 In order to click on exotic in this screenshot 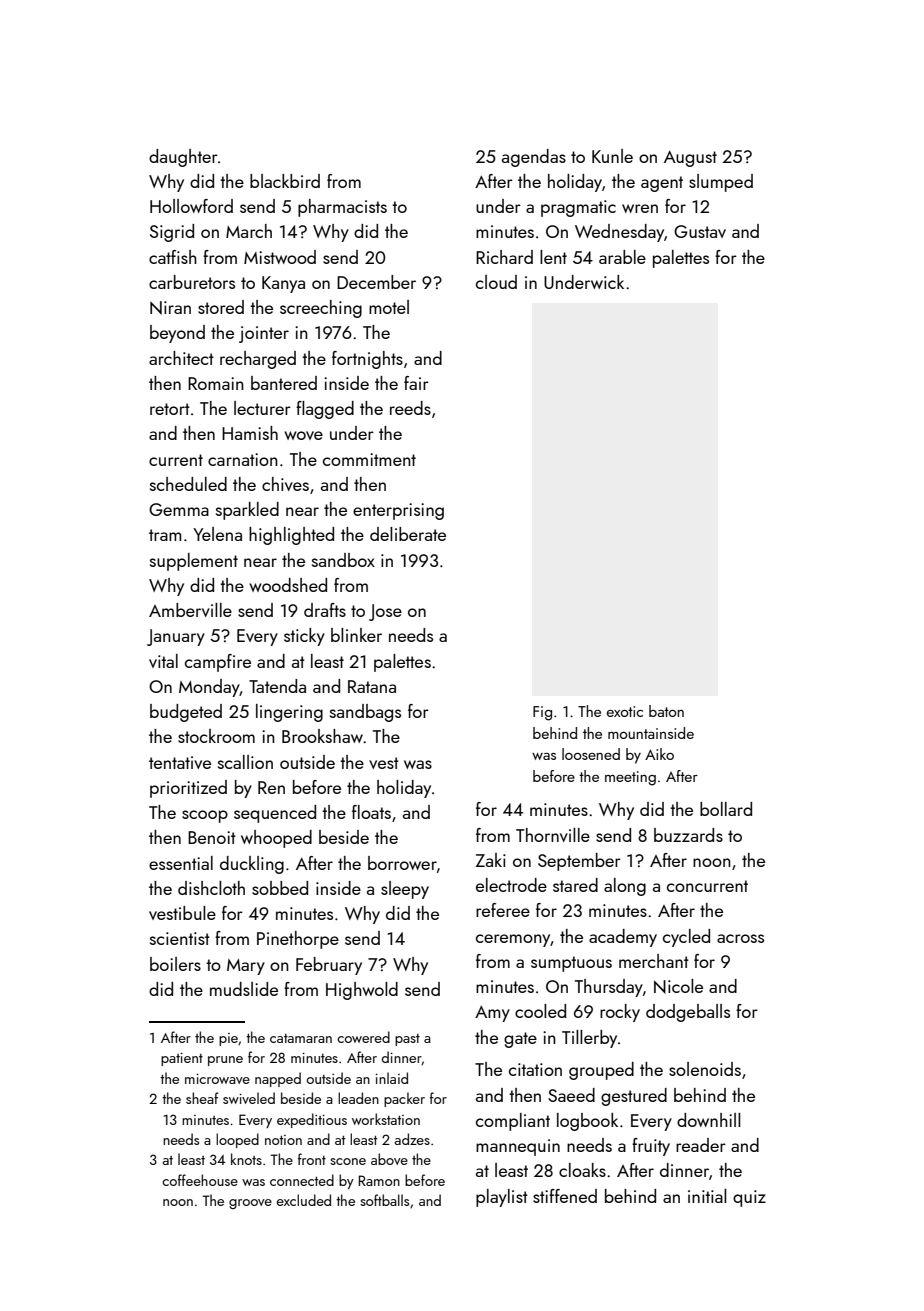, I will do `click(625, 711)`.
